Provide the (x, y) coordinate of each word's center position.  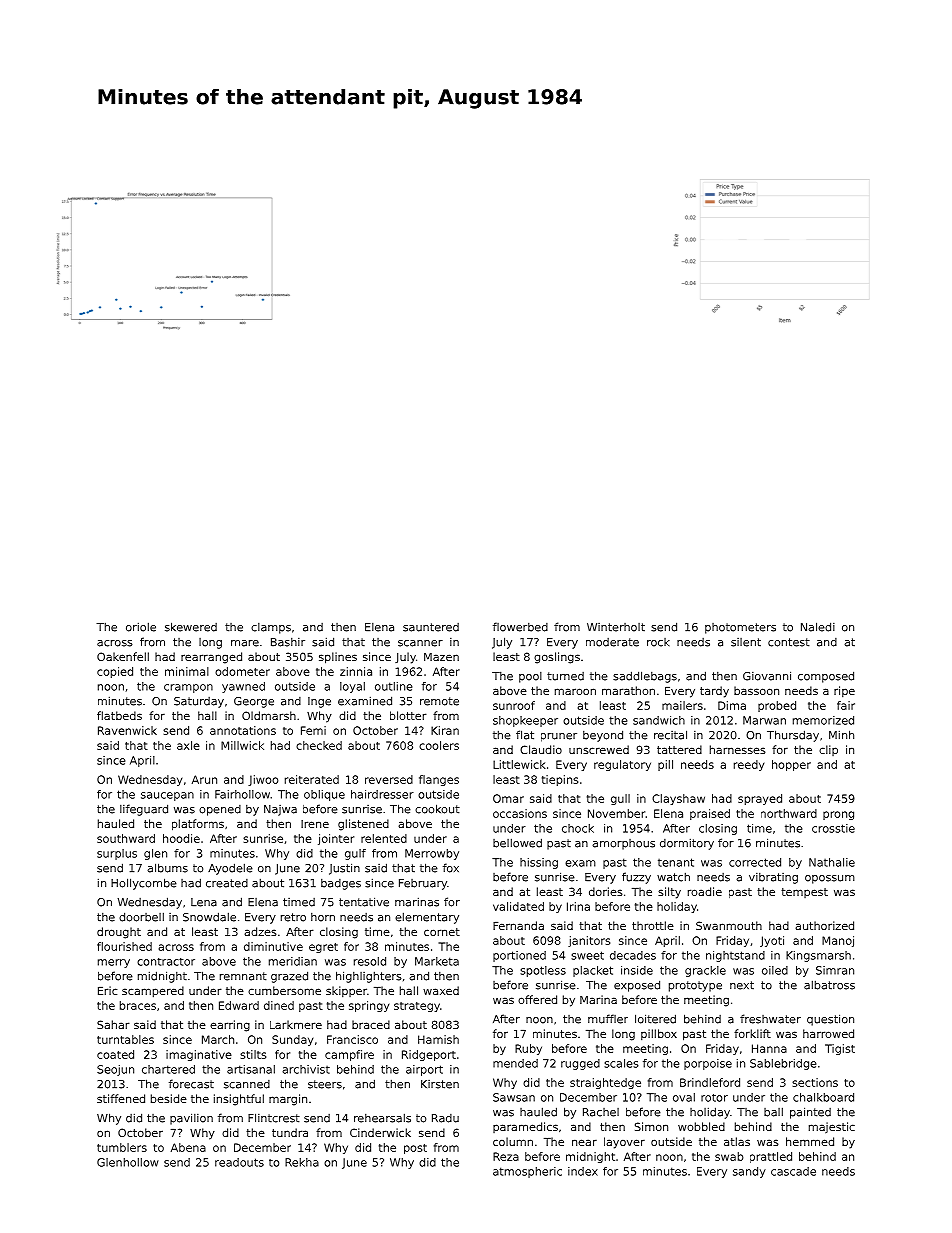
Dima (732, 705)
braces (138, 1005)
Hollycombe (144, 884)
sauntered (431, 627)
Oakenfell (123, 656)
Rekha (302, 1162)
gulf (355, 854)
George (254, 702)
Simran (835, 970)
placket (593, 971)
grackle (705, 971)
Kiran (445, 730)
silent (746, 642)
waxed (441, 990)
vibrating (773, 878)
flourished (124, 946)
